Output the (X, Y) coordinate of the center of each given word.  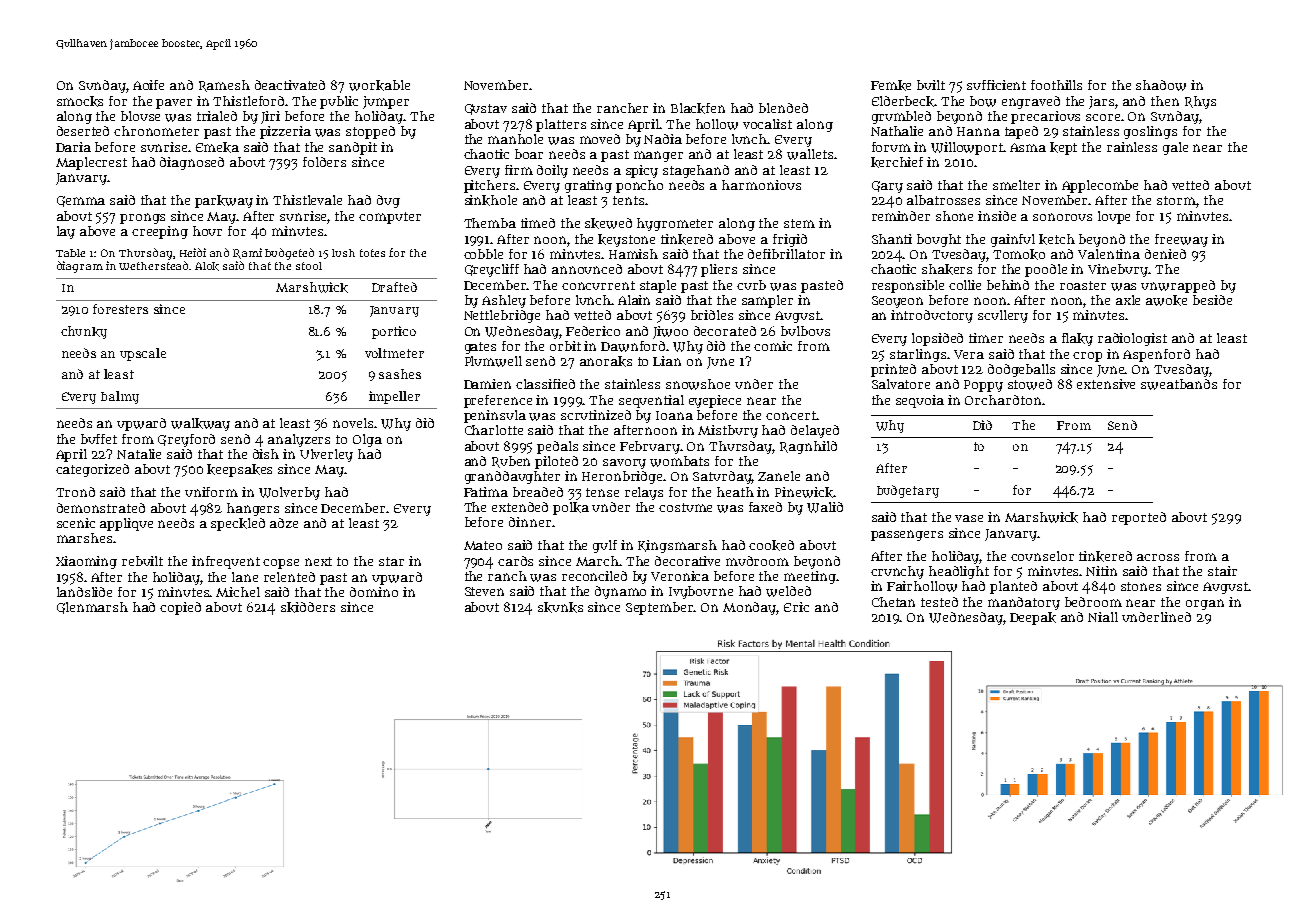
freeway (1181, 240)
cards (515, 561)
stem (799, 223)
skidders (308, 607)
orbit (565, 346)
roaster (1083, 285)
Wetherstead (154, 265)
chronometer (156, 131)
